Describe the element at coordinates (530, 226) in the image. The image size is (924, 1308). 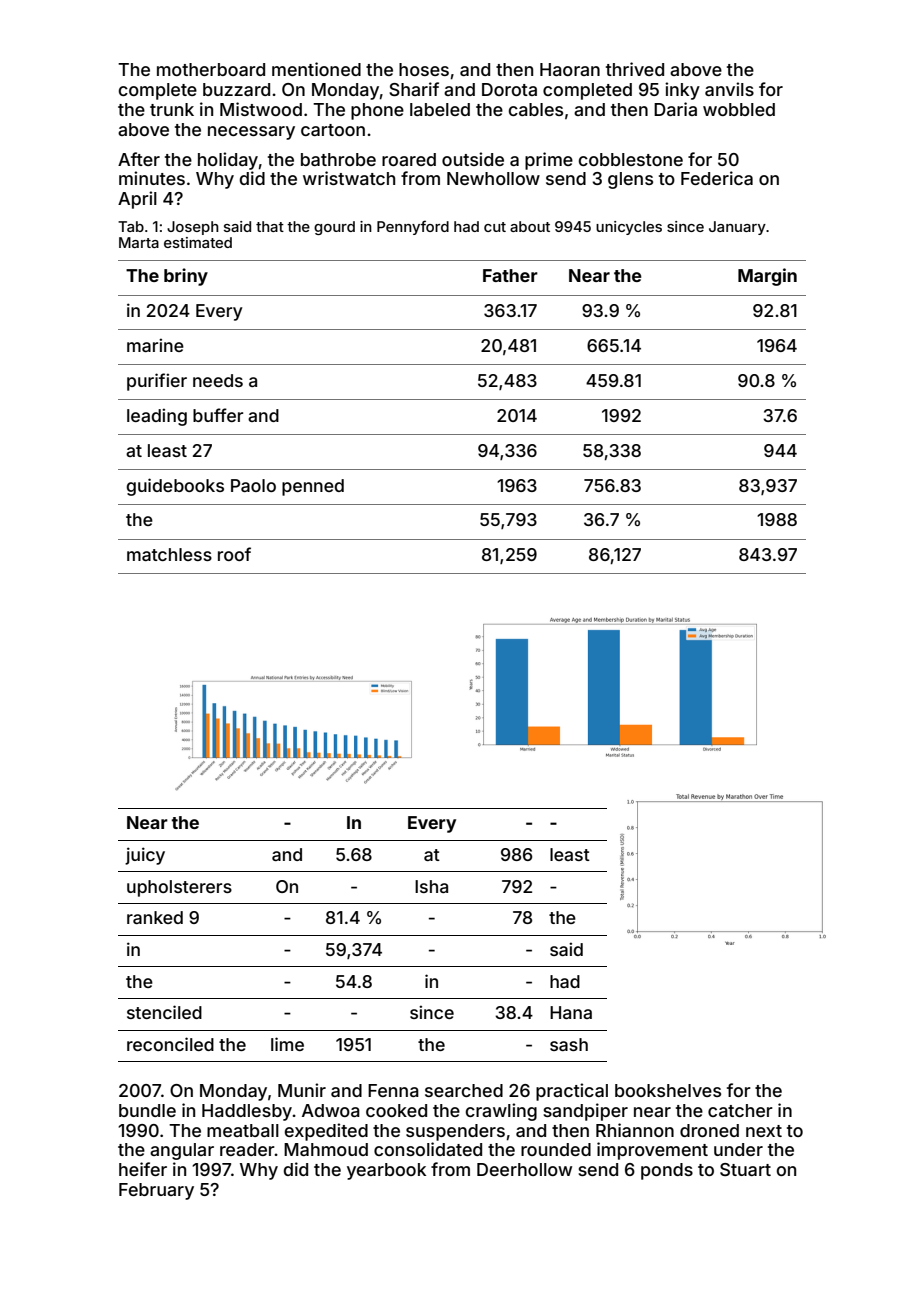
I see `about` at that location.
